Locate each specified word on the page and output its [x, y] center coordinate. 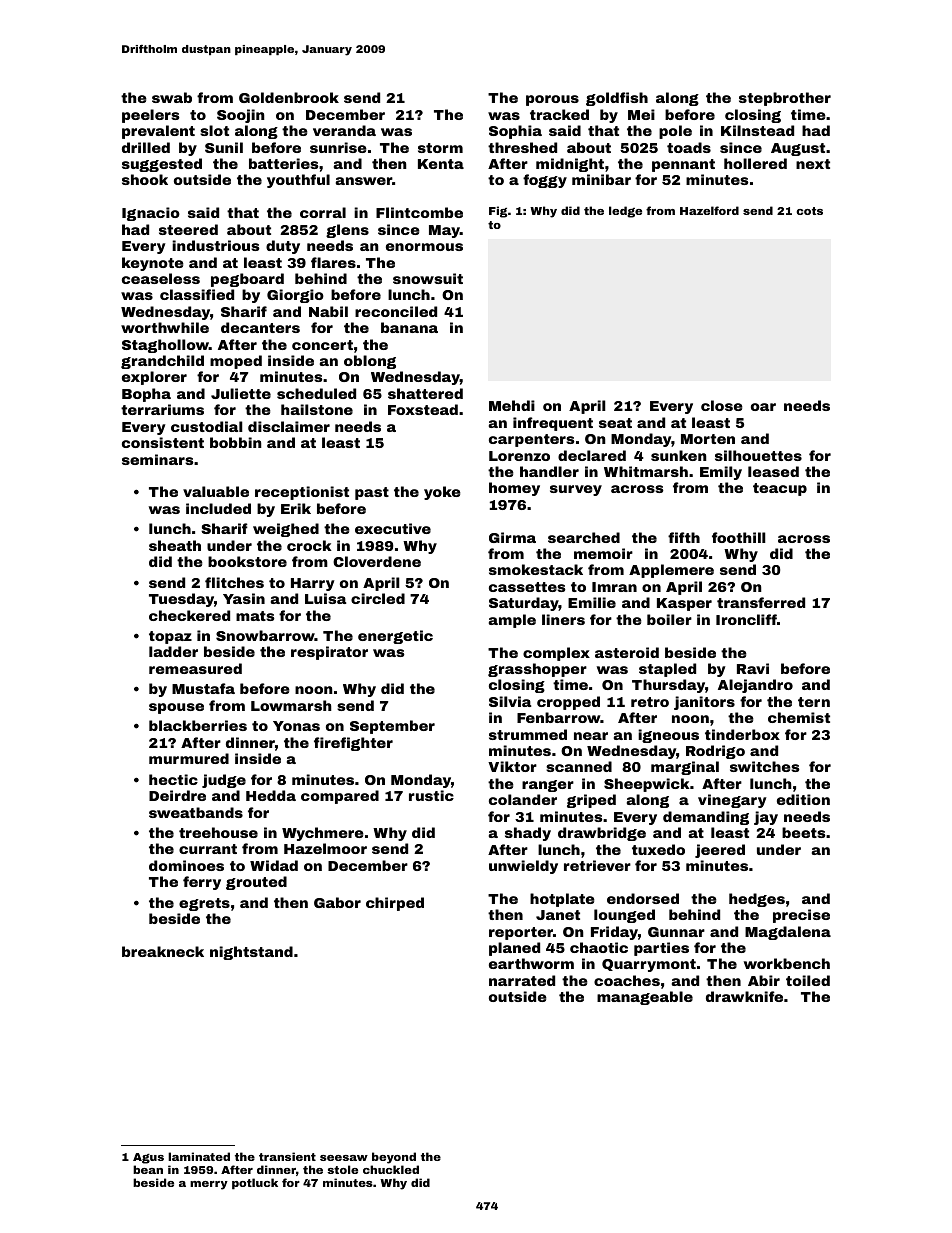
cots [809, 211]
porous [552, 100]
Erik [296, 508]
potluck [255, 1184]
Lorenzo [519, 456]
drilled [146, 147]
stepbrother [785, 99]
